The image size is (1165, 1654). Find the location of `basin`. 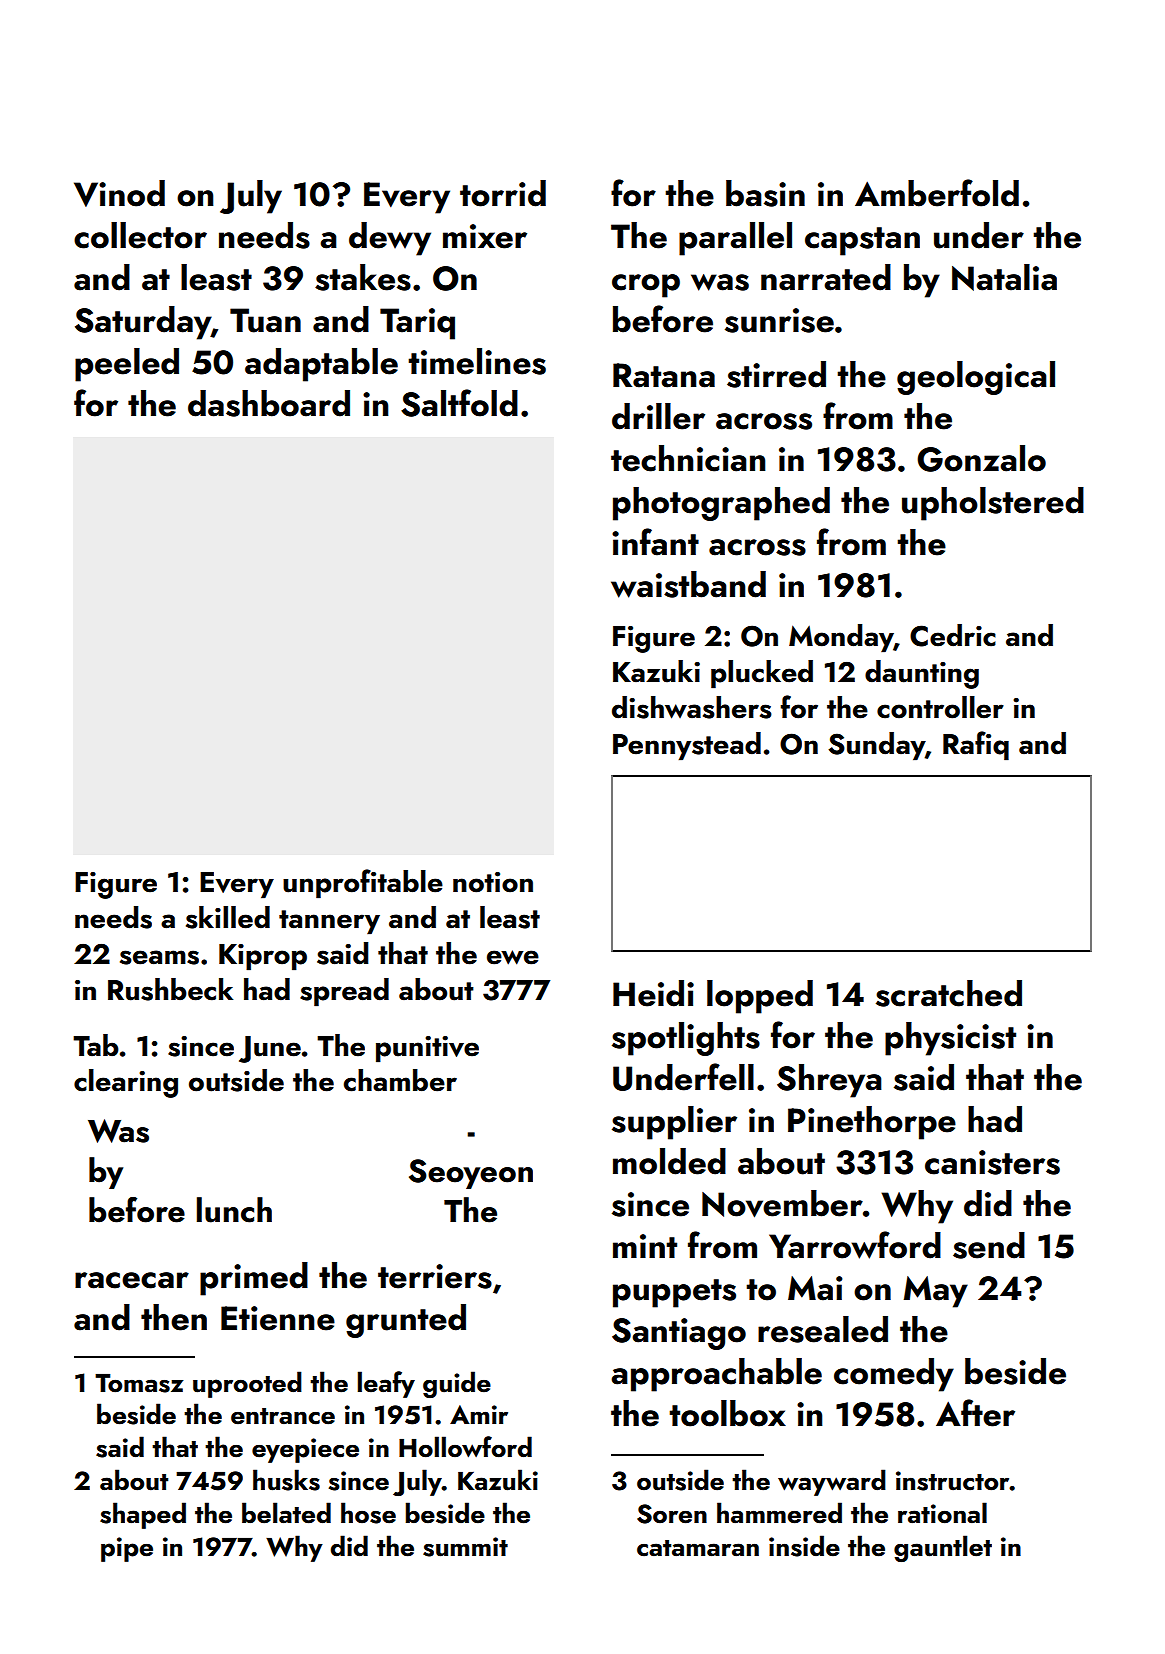

basin is located at coordinates (765, 193).
